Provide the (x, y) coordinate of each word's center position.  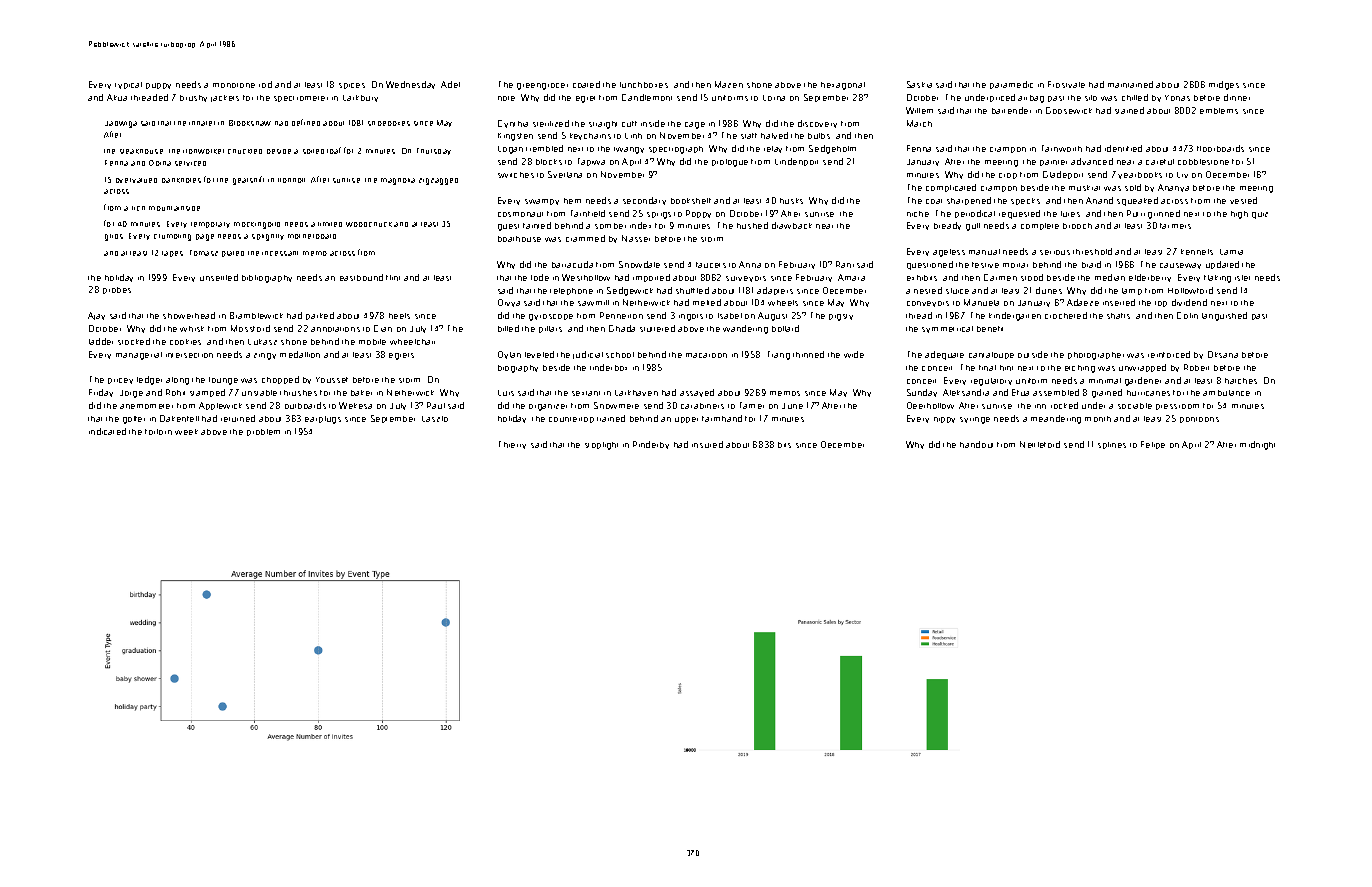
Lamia (1231, 252)
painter (1053, 163)
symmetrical (947, 329)
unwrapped (1142, 368)
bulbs (819, 136)
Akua (117, 97)
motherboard (312, 236)
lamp (1132, 291)
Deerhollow (930, 405)
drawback (792, 225)
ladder (101, 341)
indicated (107, 431)
